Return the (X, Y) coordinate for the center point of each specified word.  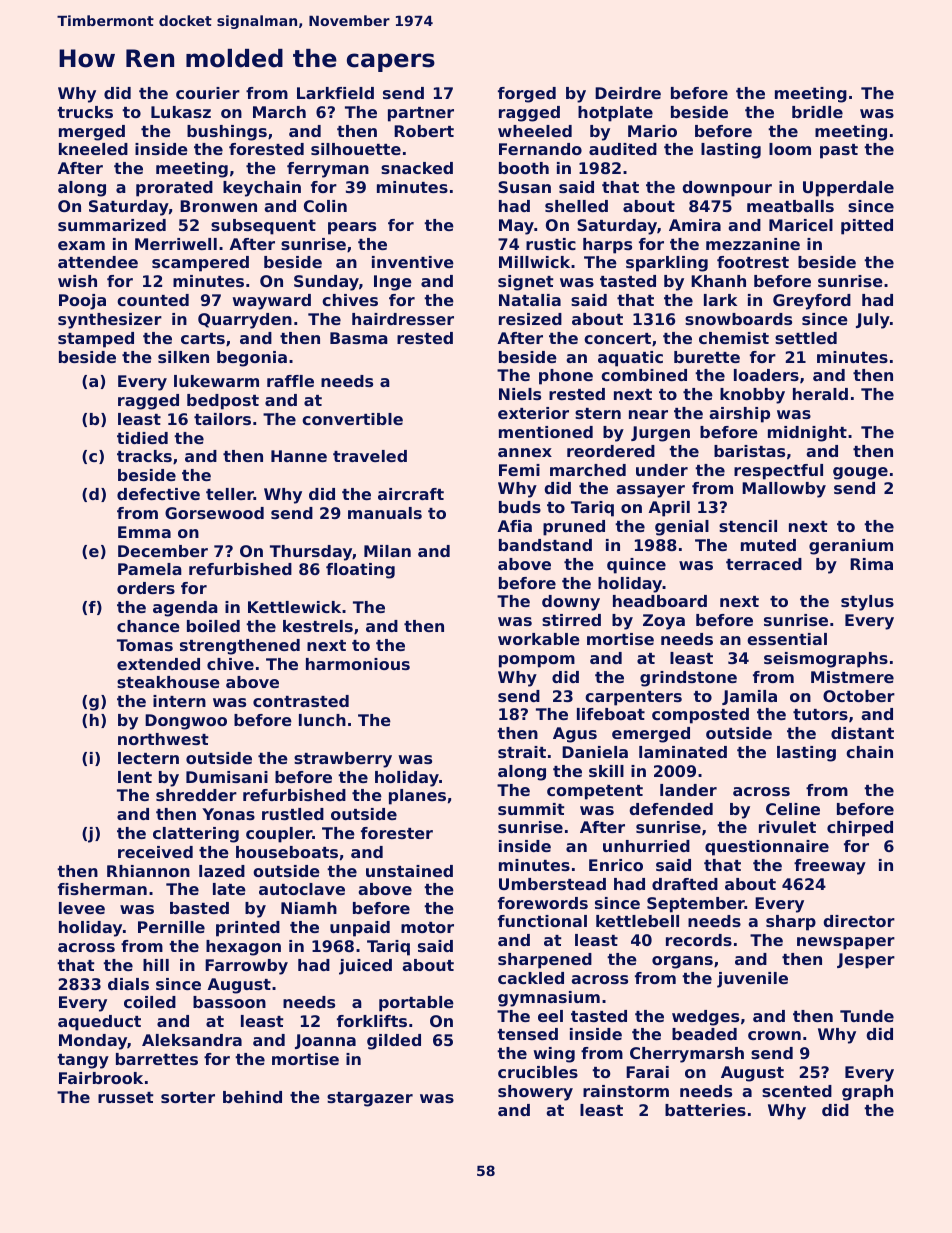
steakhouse (168, 682)
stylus (867, 603)
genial (682, 528)
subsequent (263, 227)
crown (774, 1035)
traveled (370, 456)
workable (539, 639)
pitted (867, 227)
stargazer (370, 1099)
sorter (188, 1097)
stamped (96, 340)
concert (617, 338)
